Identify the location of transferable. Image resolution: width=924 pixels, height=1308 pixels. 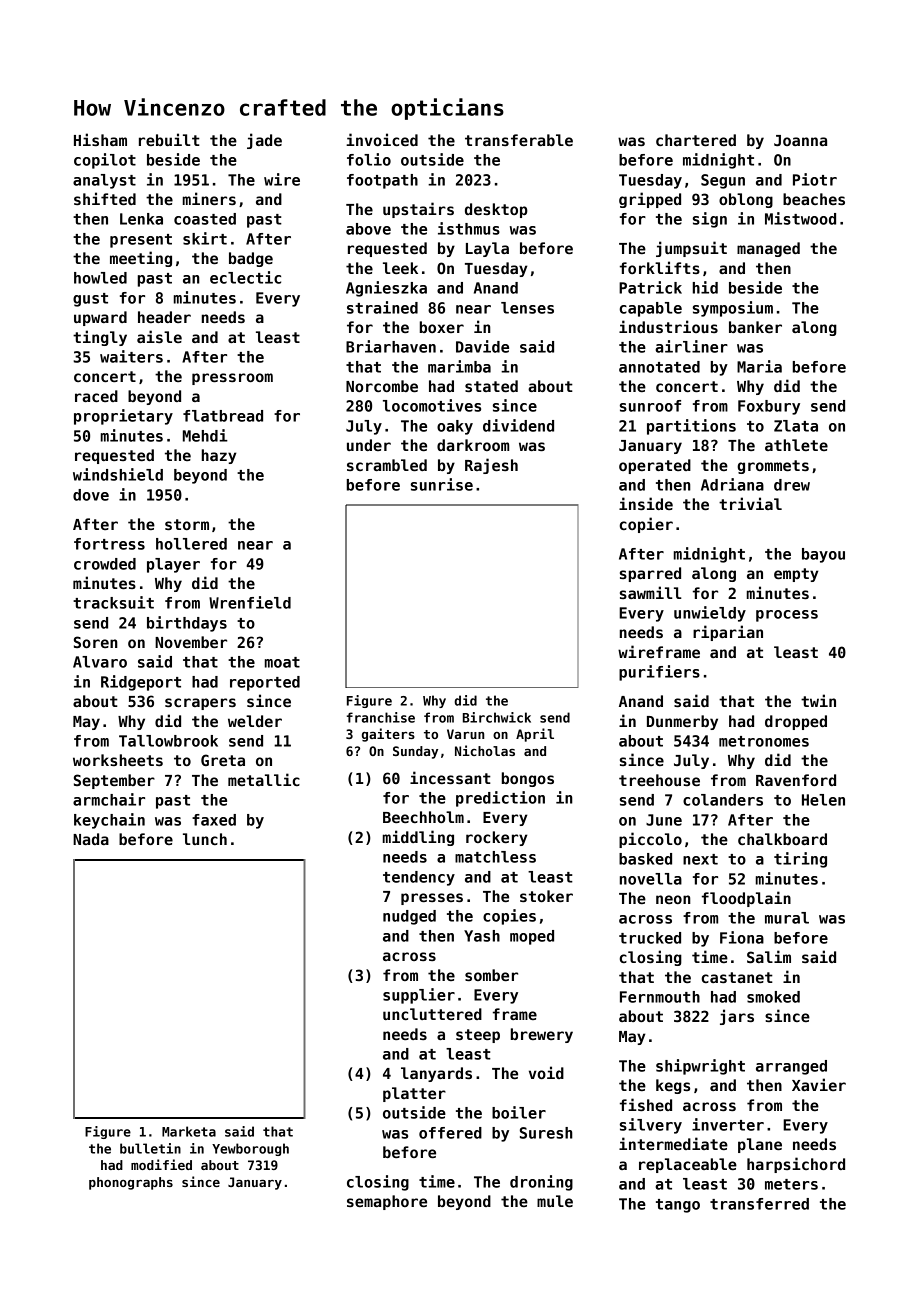
(519, 140).
